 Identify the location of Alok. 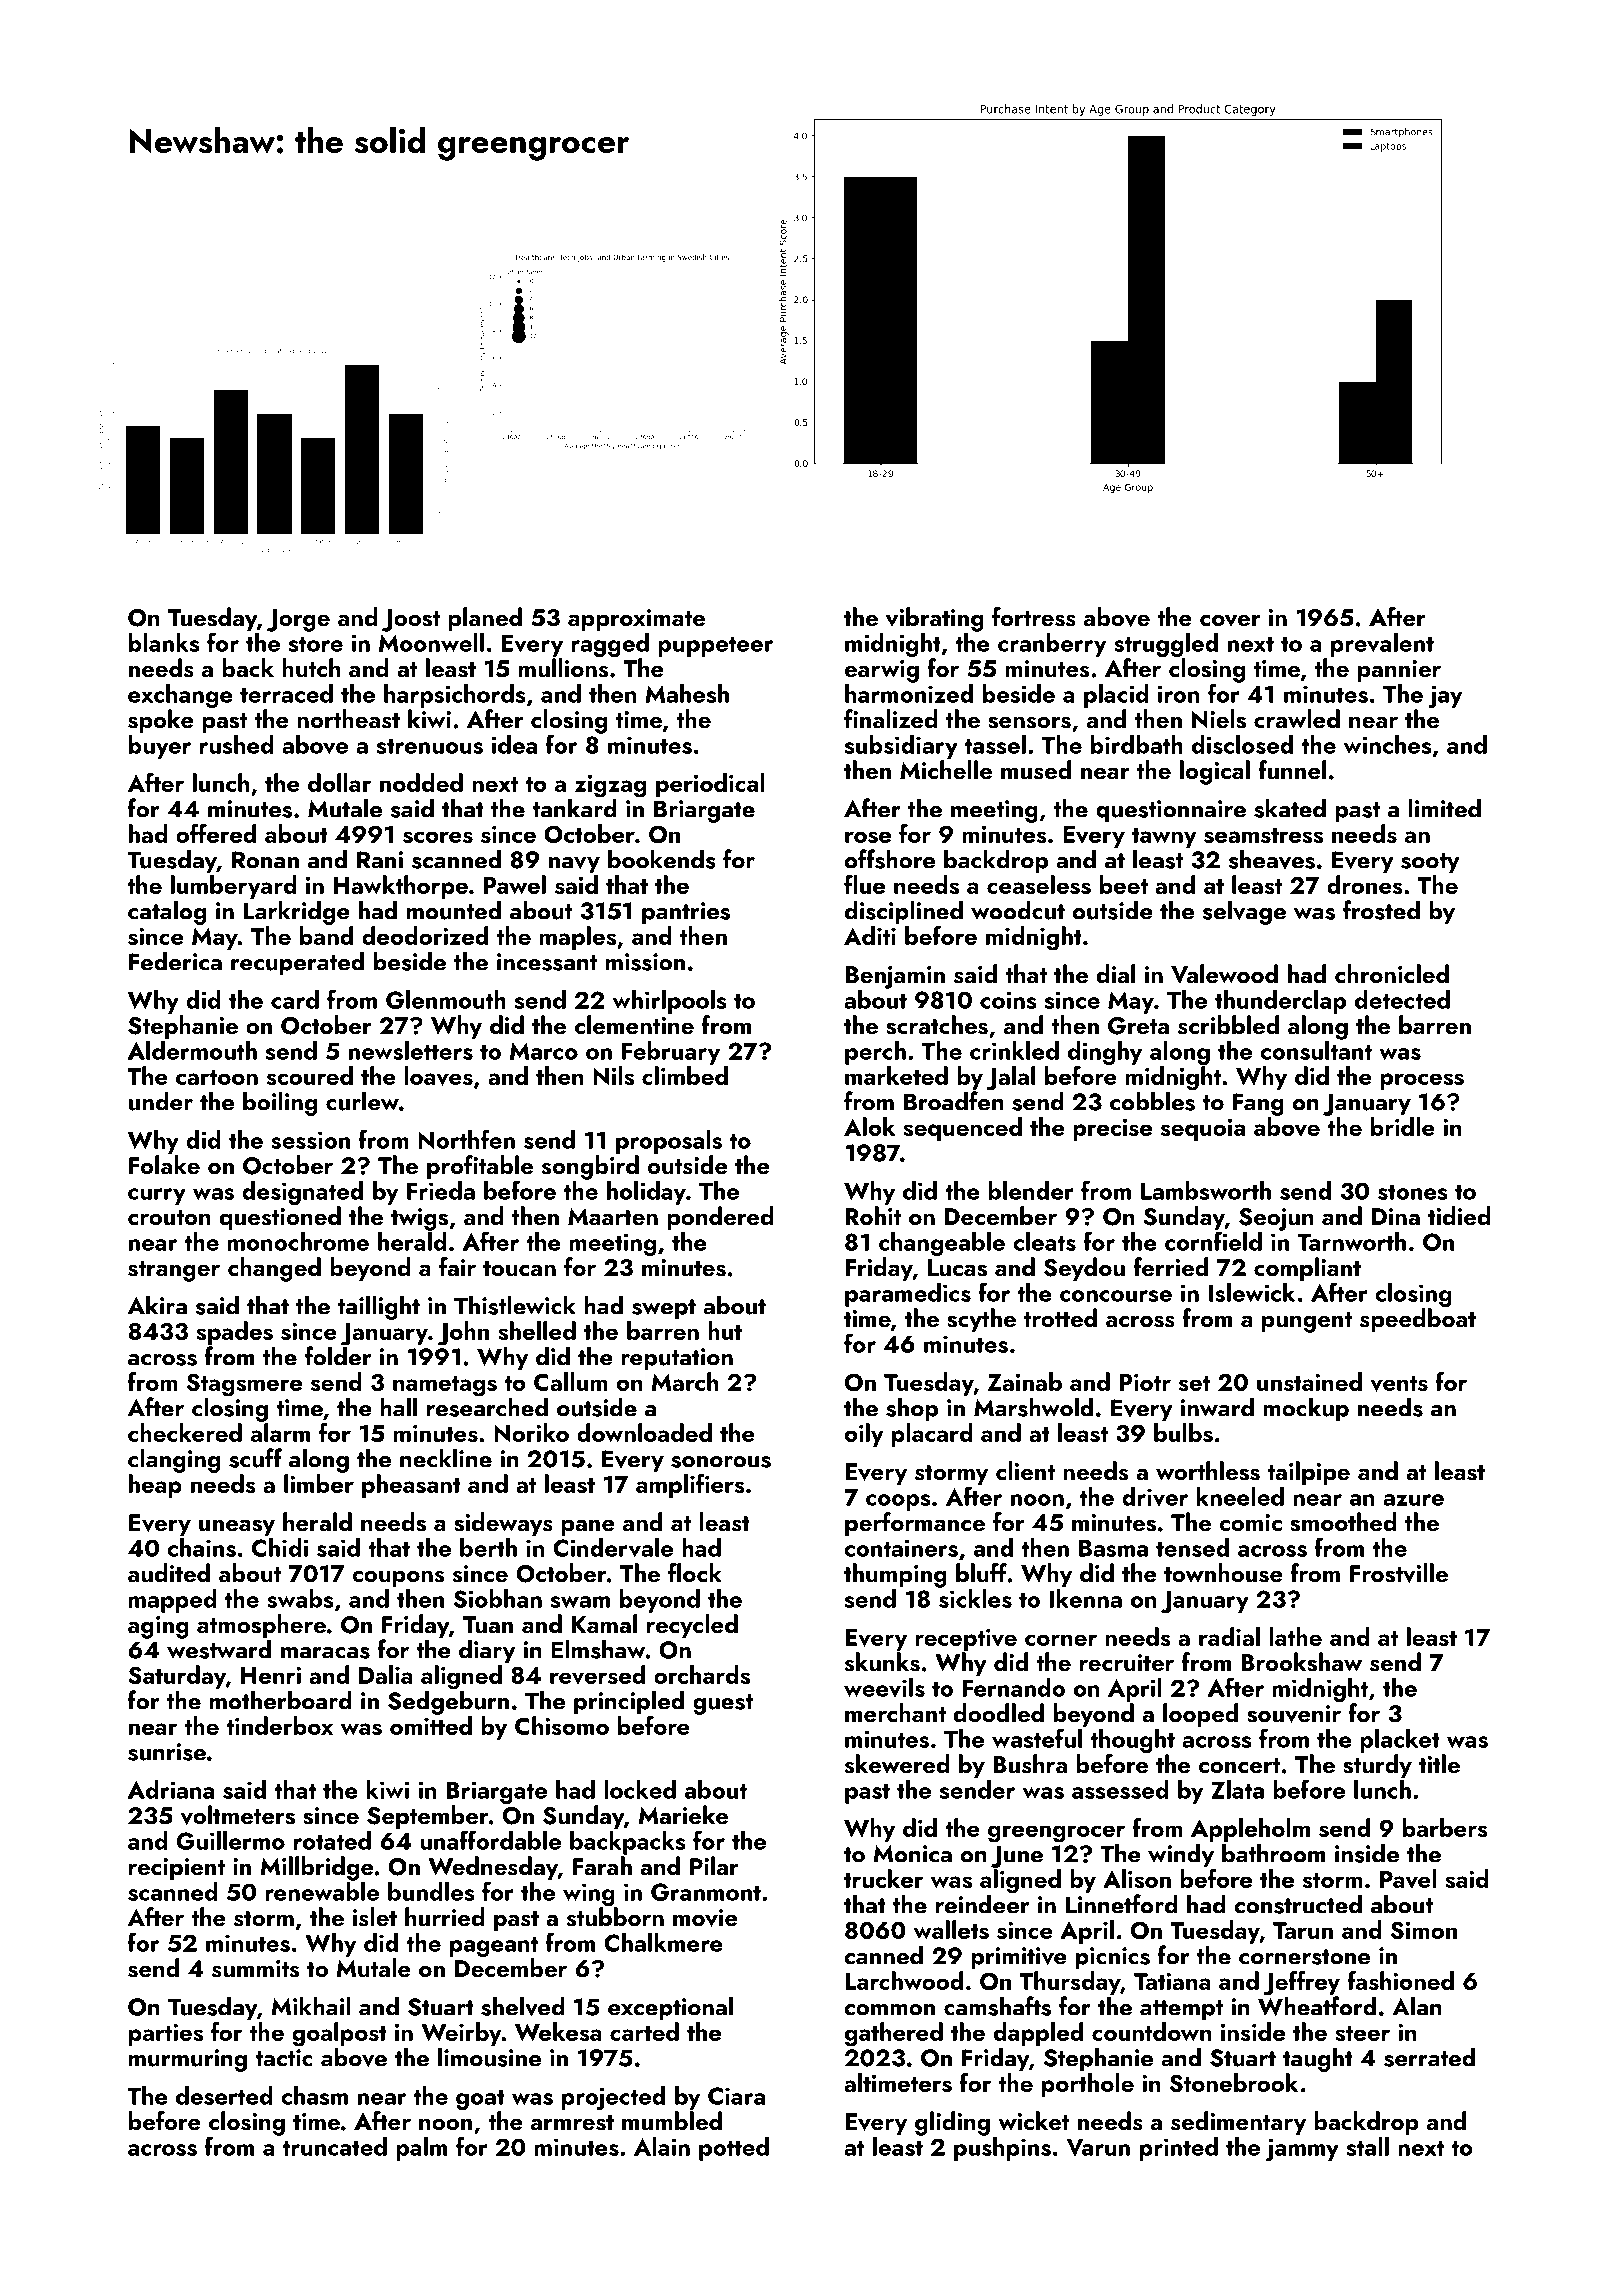
(869, 1126).
